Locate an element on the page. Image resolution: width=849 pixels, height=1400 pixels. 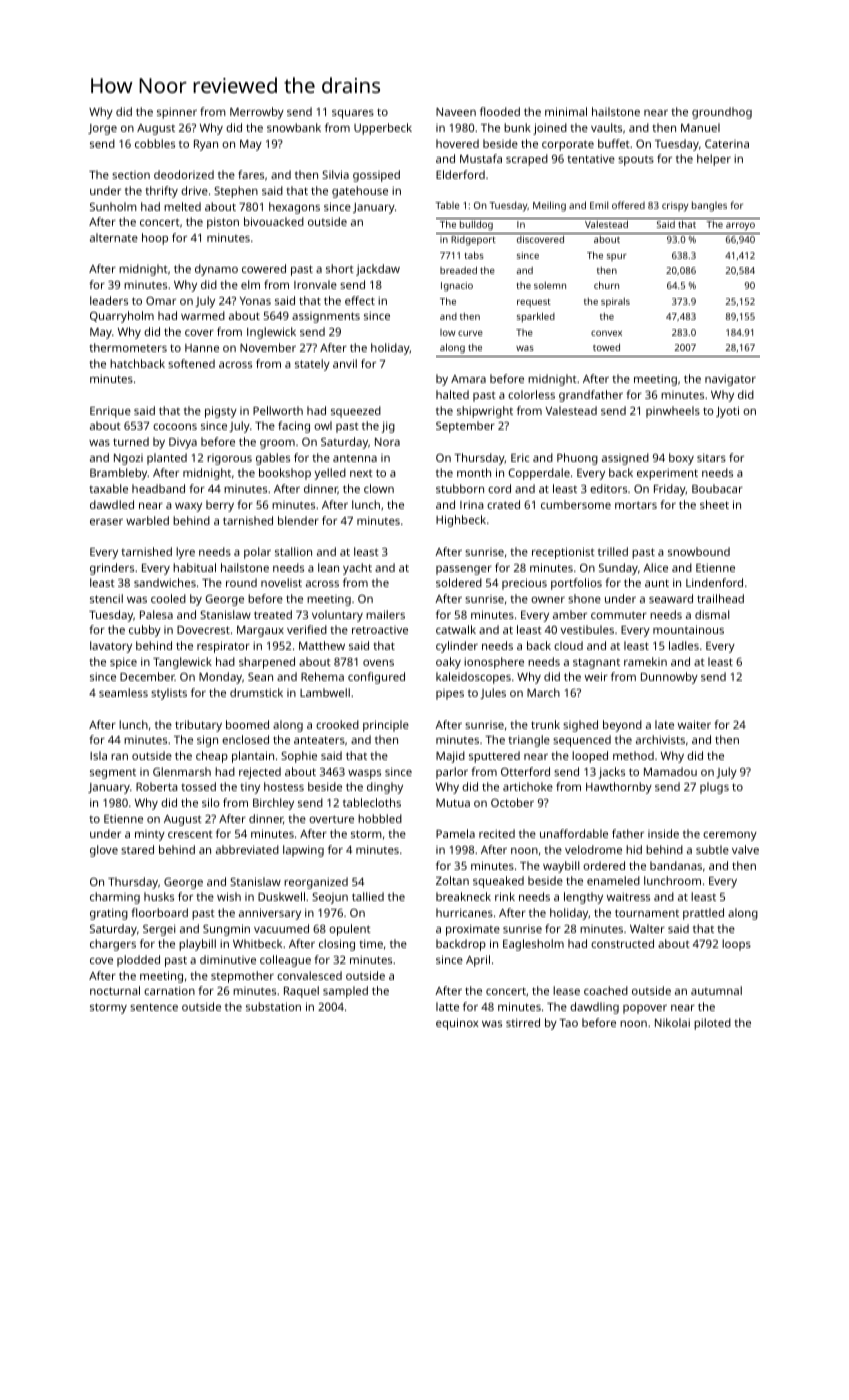
Sunholm is located at coordinates (113, 206).
